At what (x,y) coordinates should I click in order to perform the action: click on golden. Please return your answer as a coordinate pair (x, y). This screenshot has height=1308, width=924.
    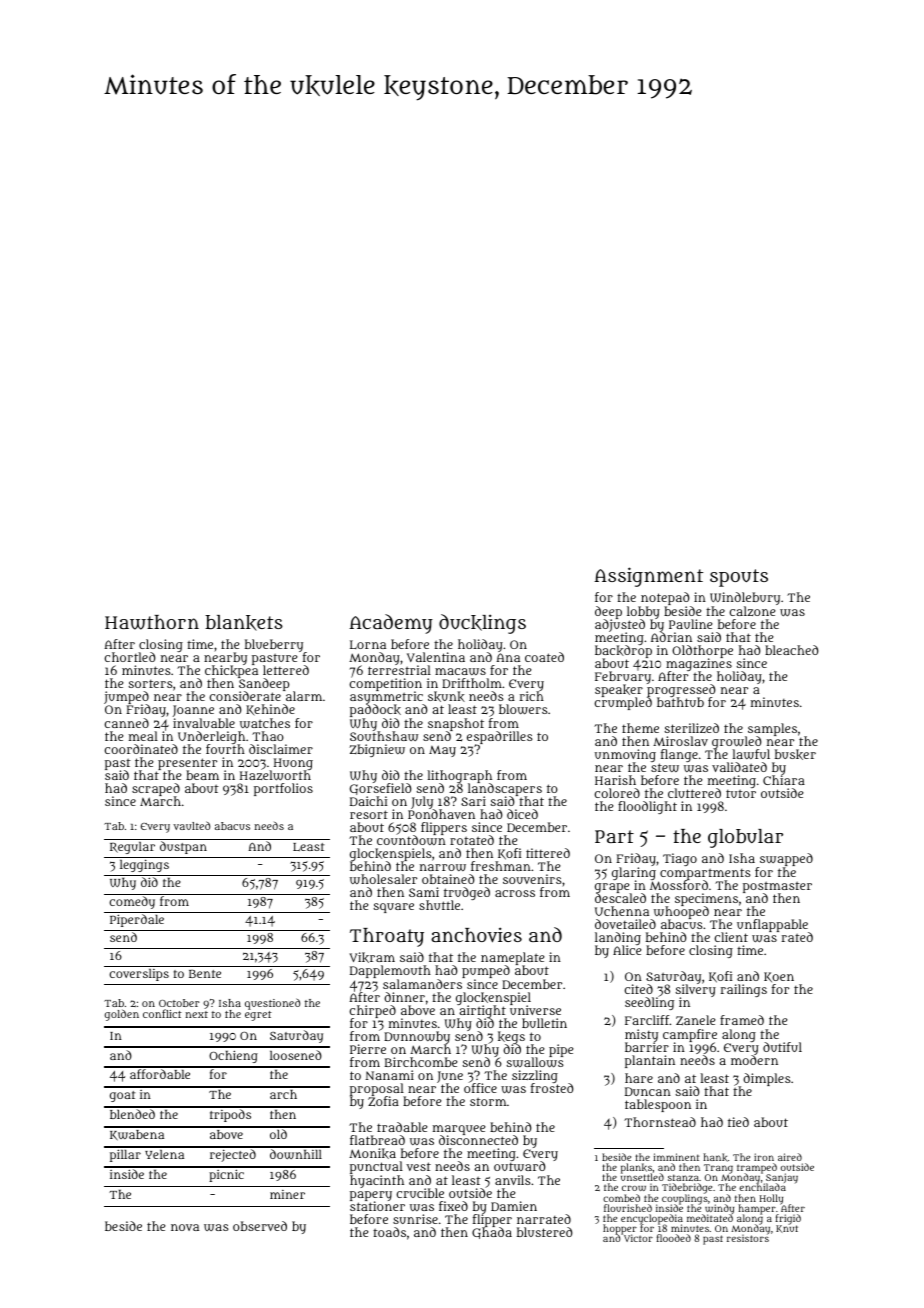
    Looking at the image, I should click on (122, 1015).
